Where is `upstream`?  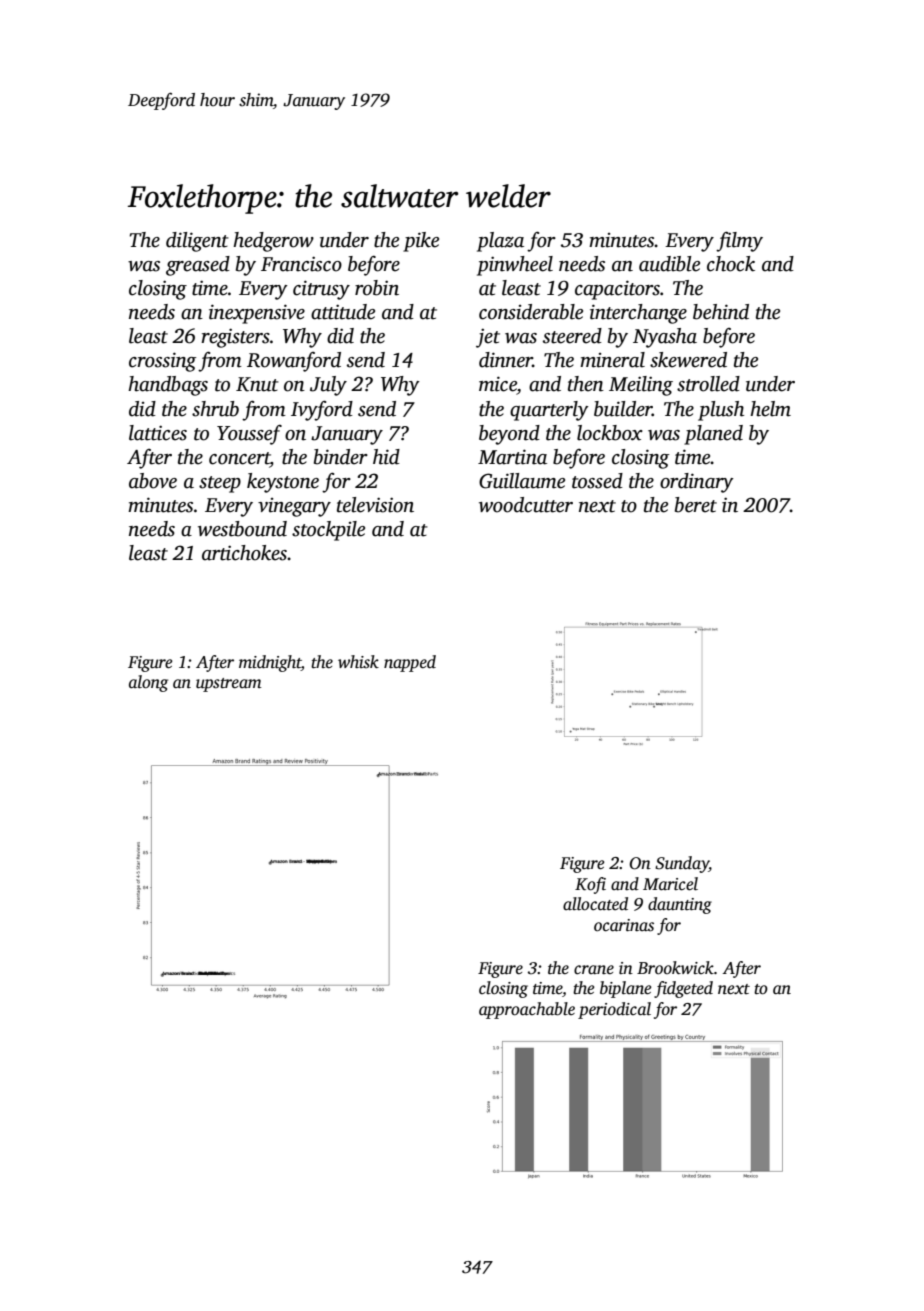 upstream is located at coordinates (229, 685).
